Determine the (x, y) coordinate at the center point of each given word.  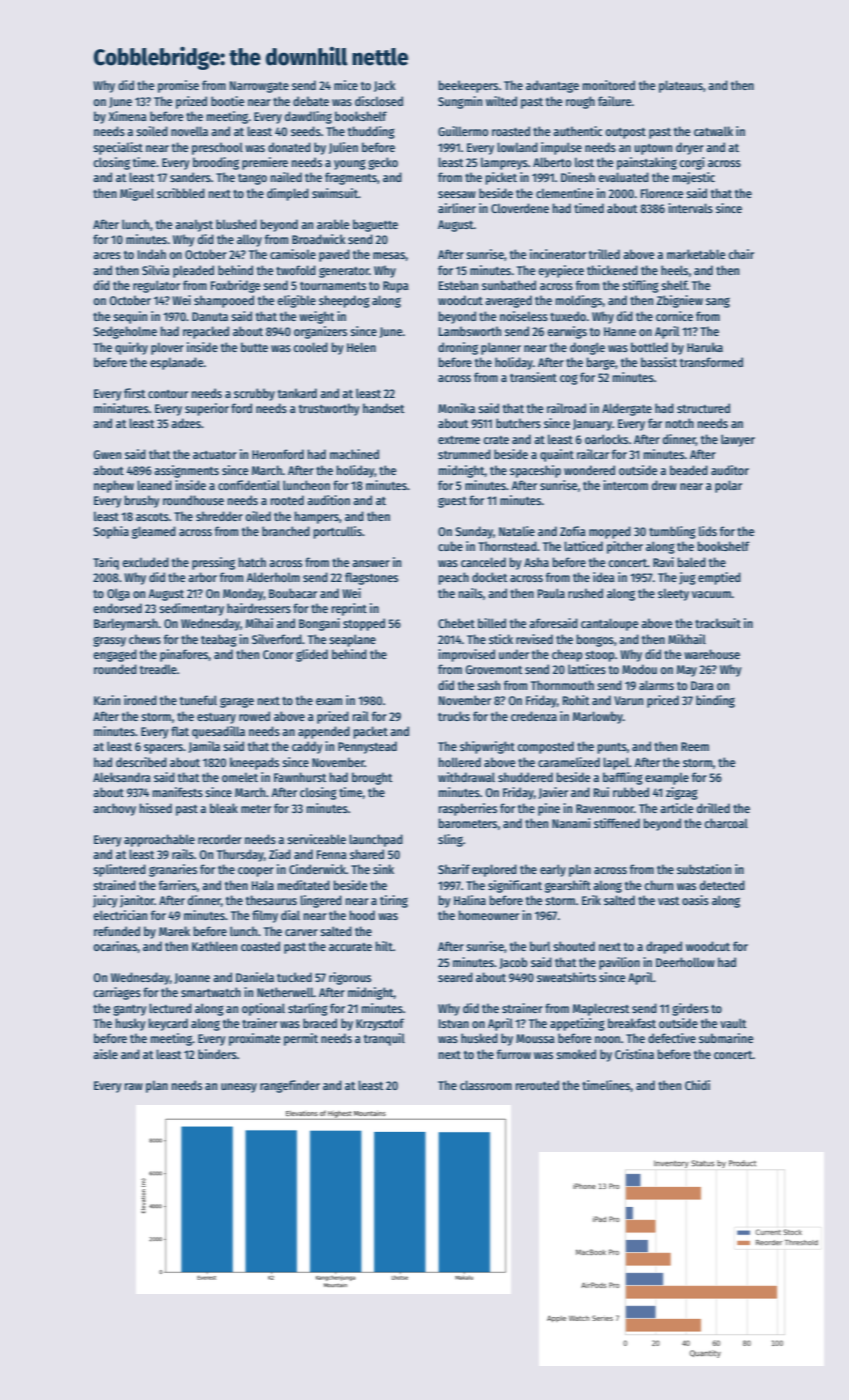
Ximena (128, 116)
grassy (109, 641)
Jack (385, 86)
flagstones (371, 578)
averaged (508, 301)
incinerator (558, 254)
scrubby (254, 394)
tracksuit (718, 623)
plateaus (681, 86)
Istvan (454, 1023)
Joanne (192, 978)
